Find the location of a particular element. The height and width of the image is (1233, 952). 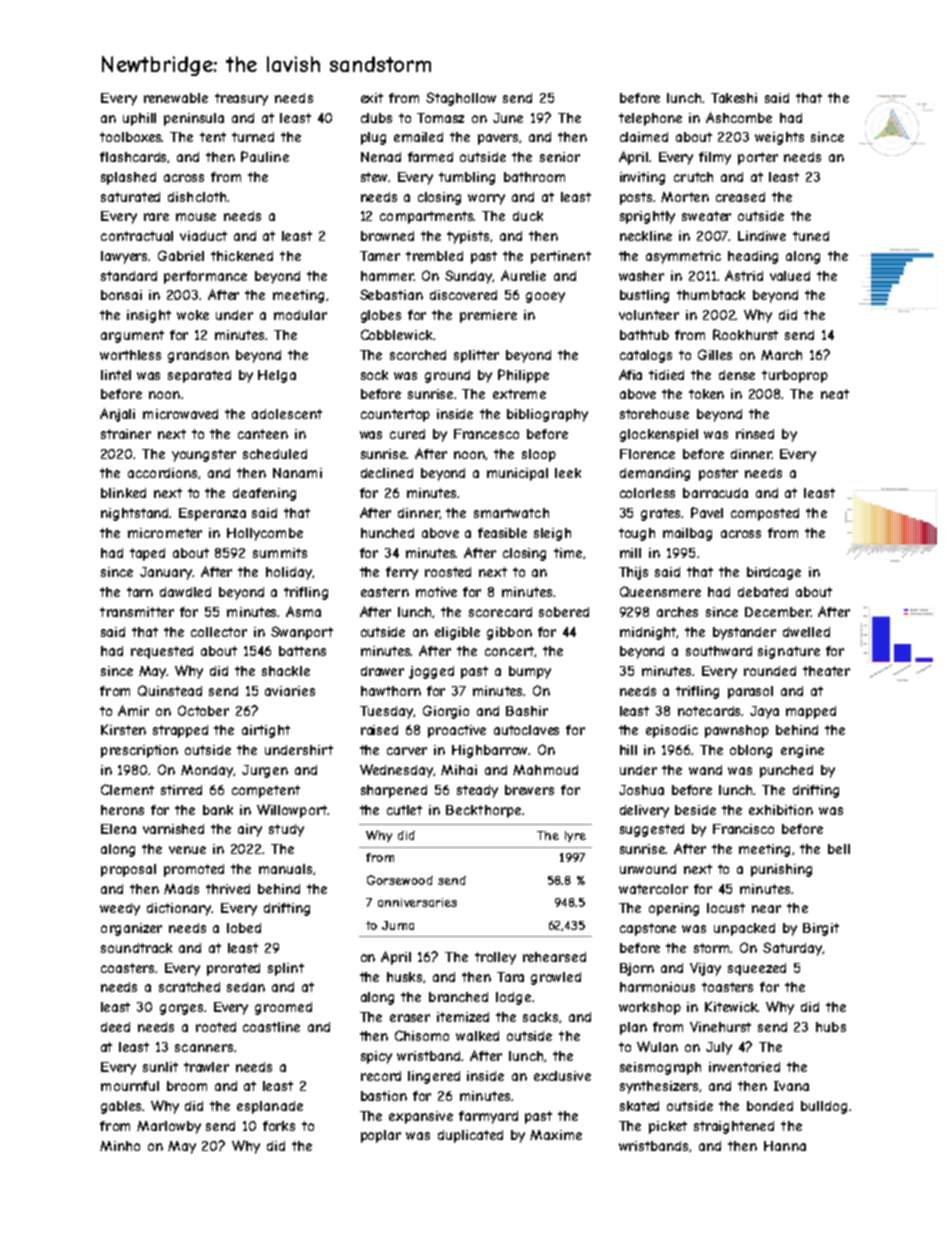

poplar is located at coordinates (381, 1136).
